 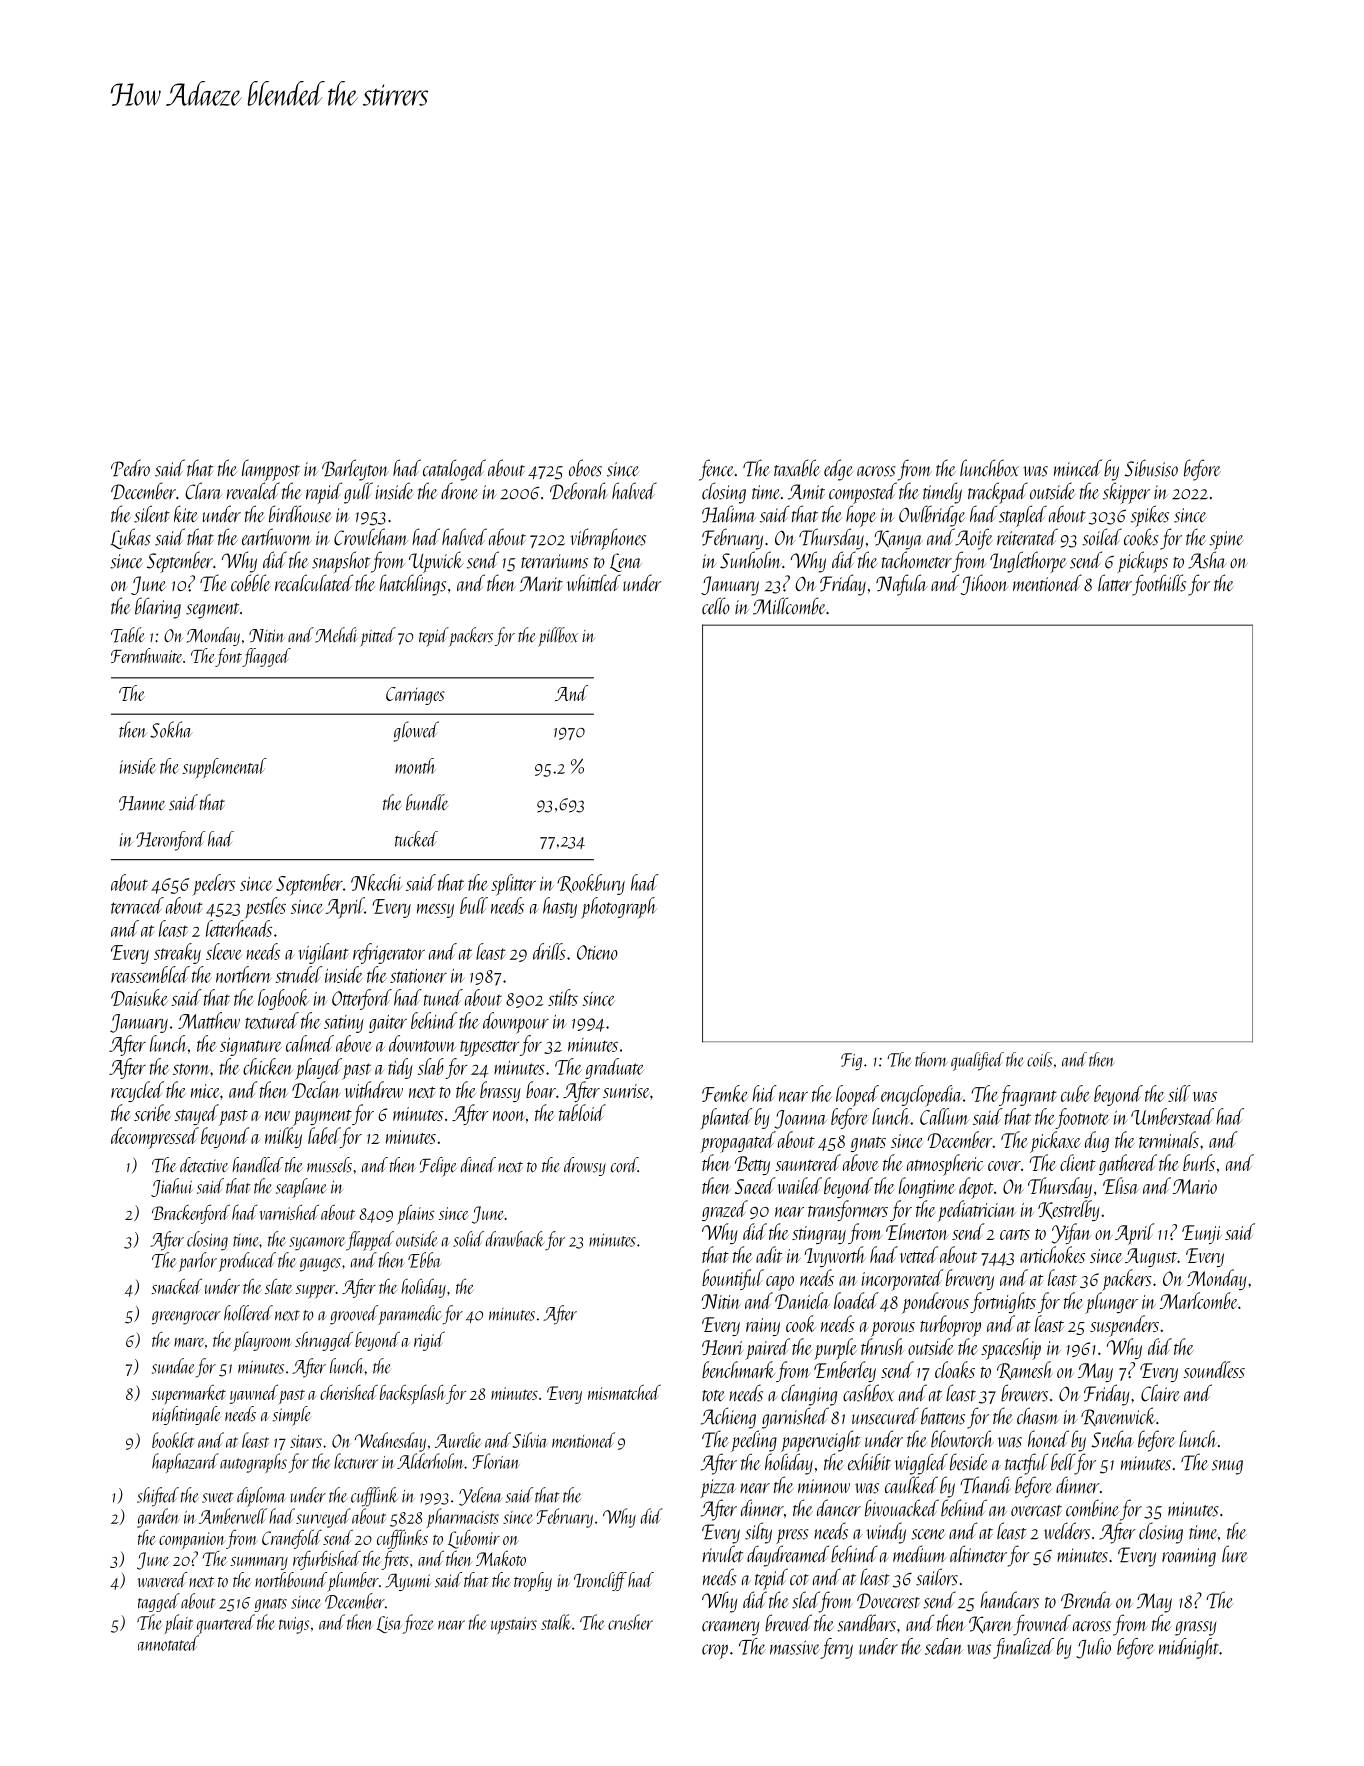 I want to click on Marlcombe, so click(x=1199, y=1300).
